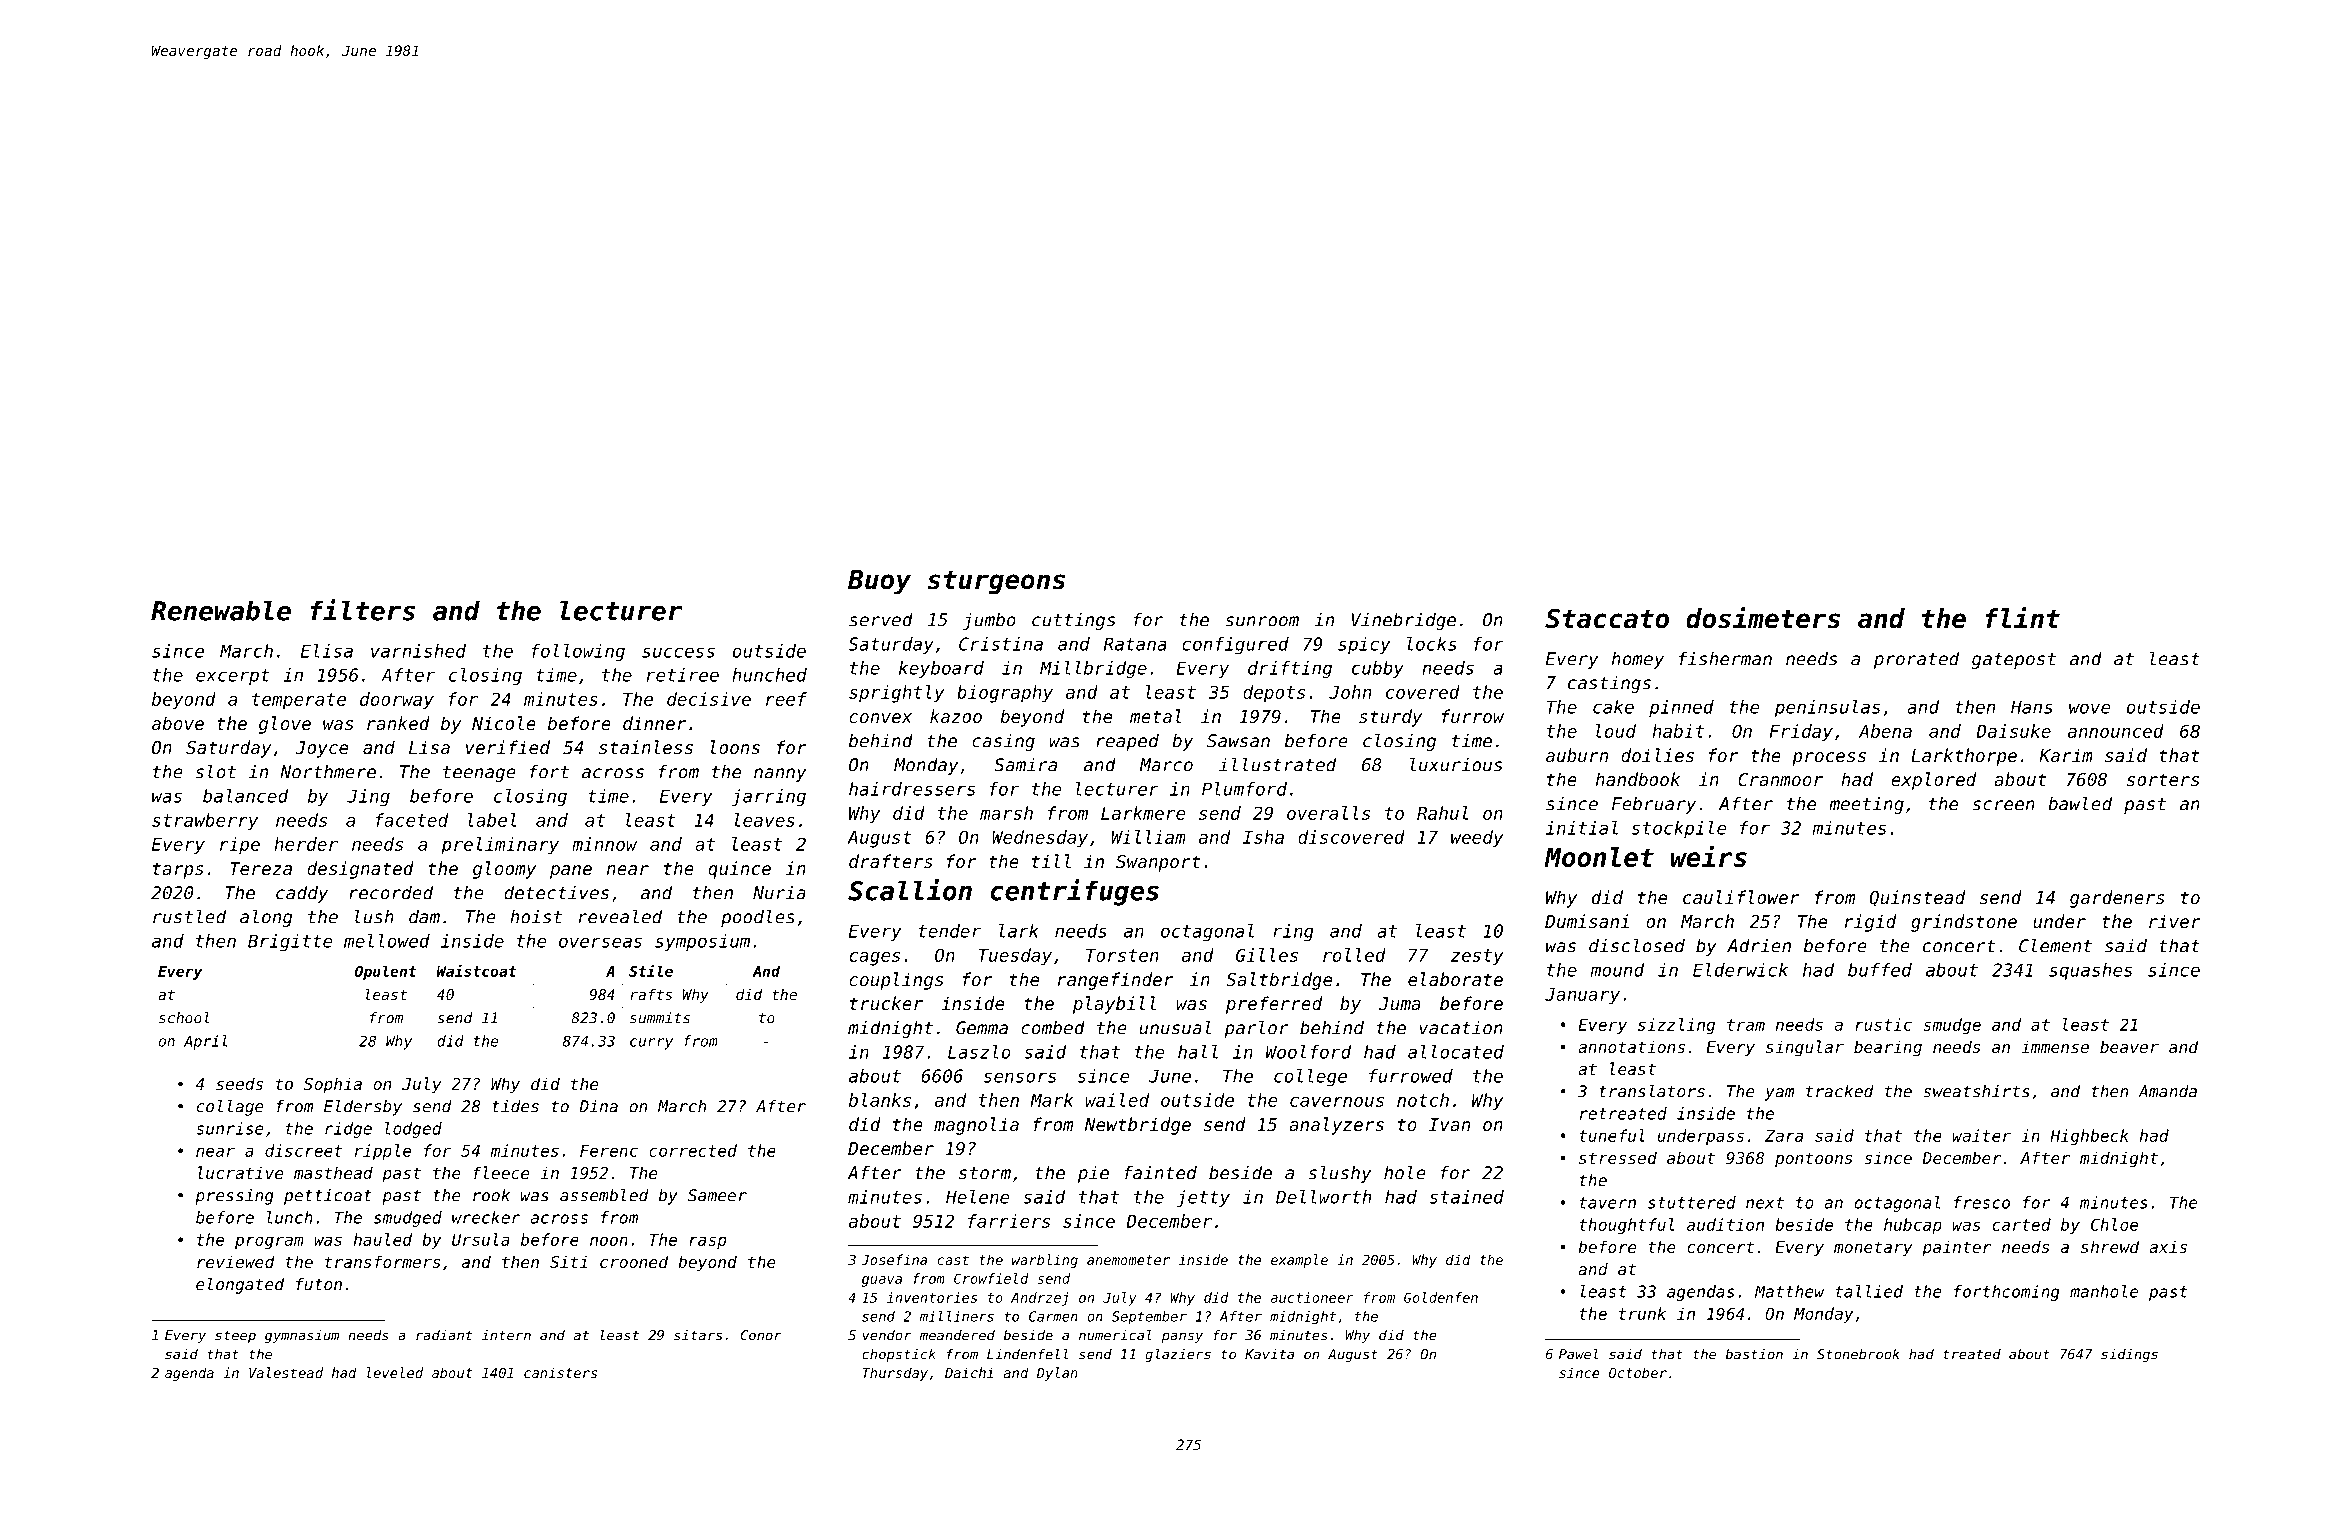 This screenshot has height=1522, width=2352. Describe the element at coordinates (2032, 707) in the screenshot. I see `Hans` at that location.
